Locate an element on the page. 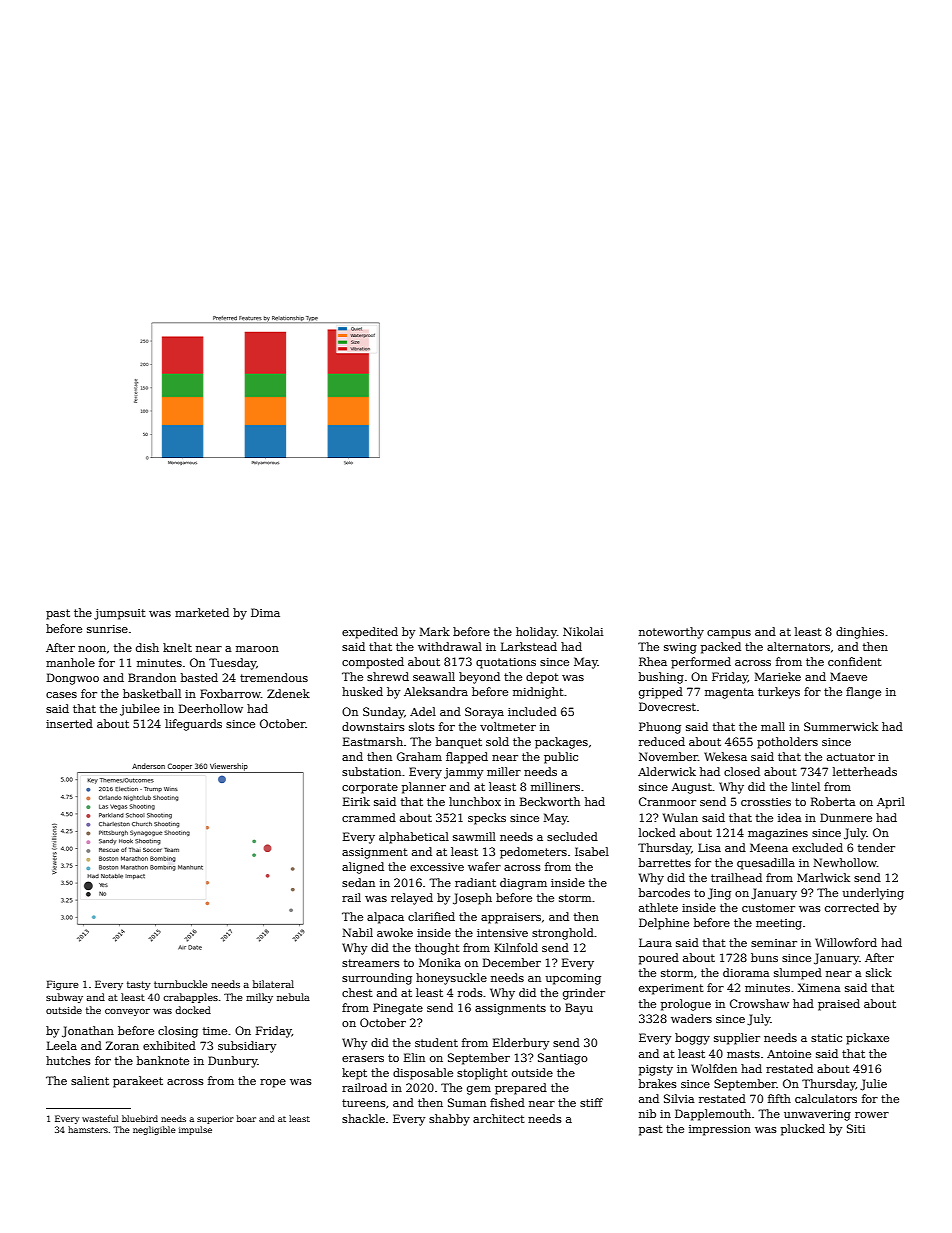 The image size is (952, 1233). lifeguards is located at coordinates (193, 725).
